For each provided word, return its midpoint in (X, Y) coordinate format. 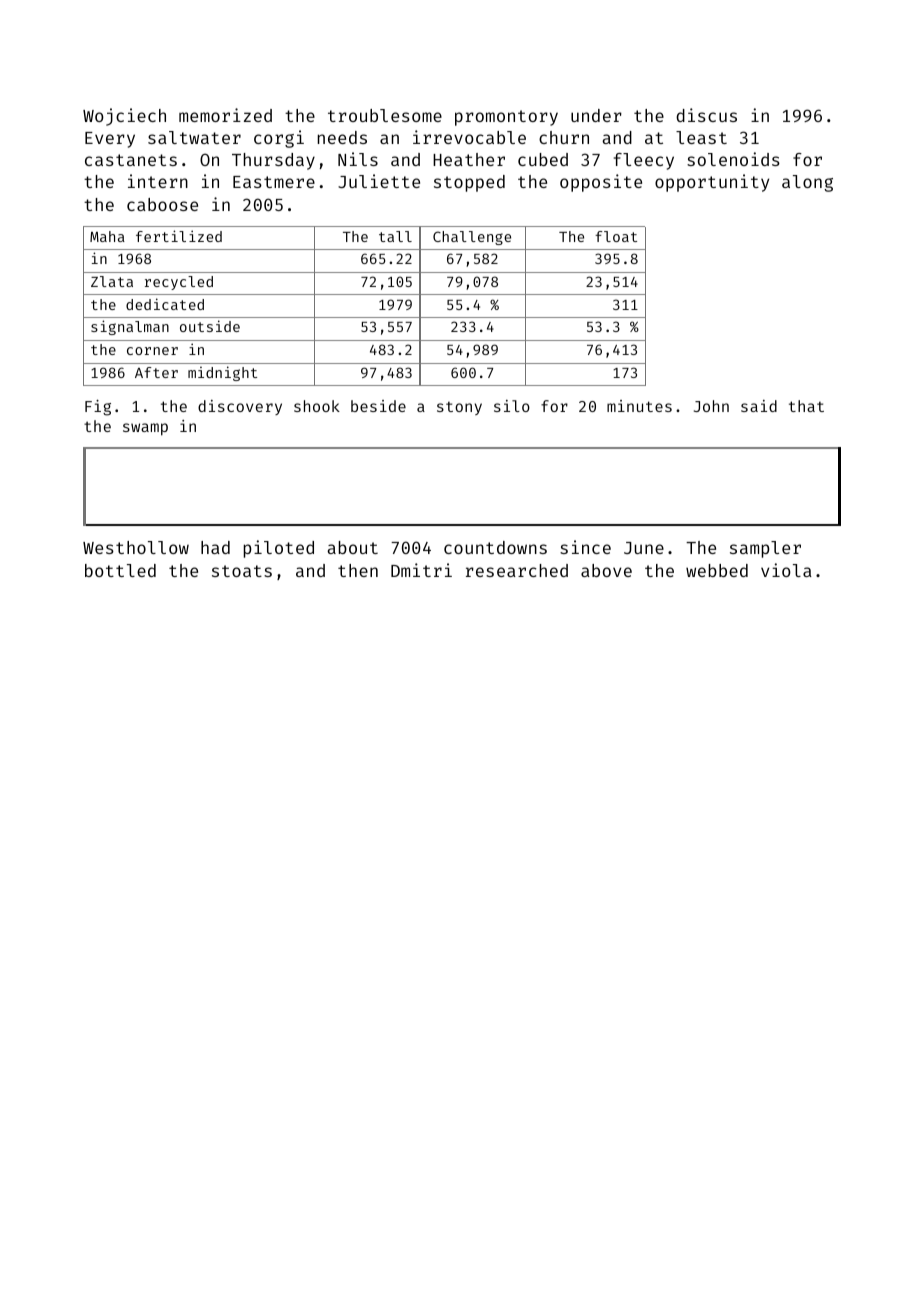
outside (210, 326)
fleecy (644, 161)
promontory (506, 118)
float (616, 236)
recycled (179, 283)
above (606, 570)
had (215, 547)
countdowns (495, 547)
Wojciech (124, 117)
